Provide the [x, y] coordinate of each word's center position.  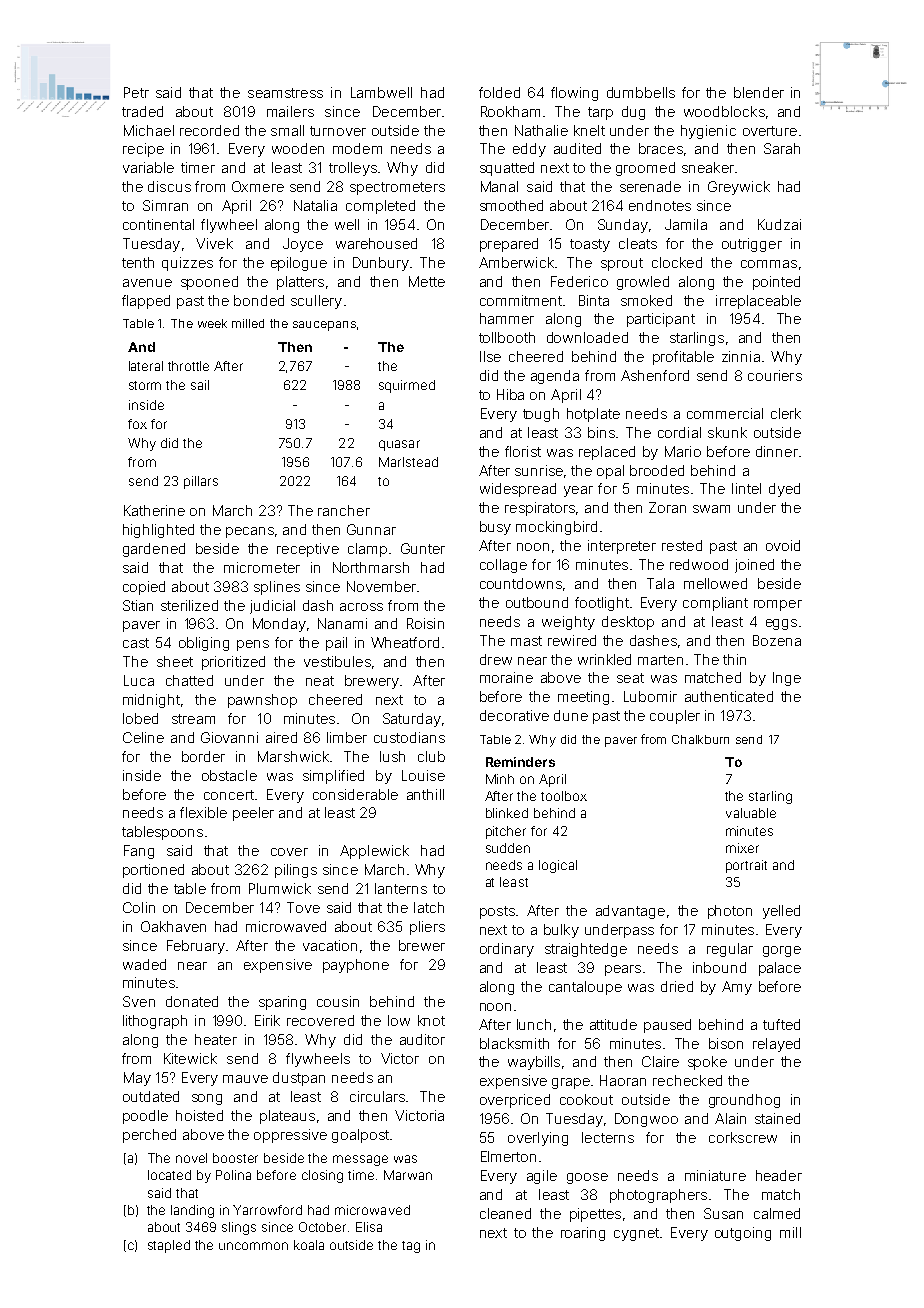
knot [431, 1020]
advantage [630, 912]
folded [499, 92]
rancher [344, 510]
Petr [136, 92]
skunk [727, 432]
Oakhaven [173, 926]
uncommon [253, 1246]
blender [759, 92]
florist [523, 451]
